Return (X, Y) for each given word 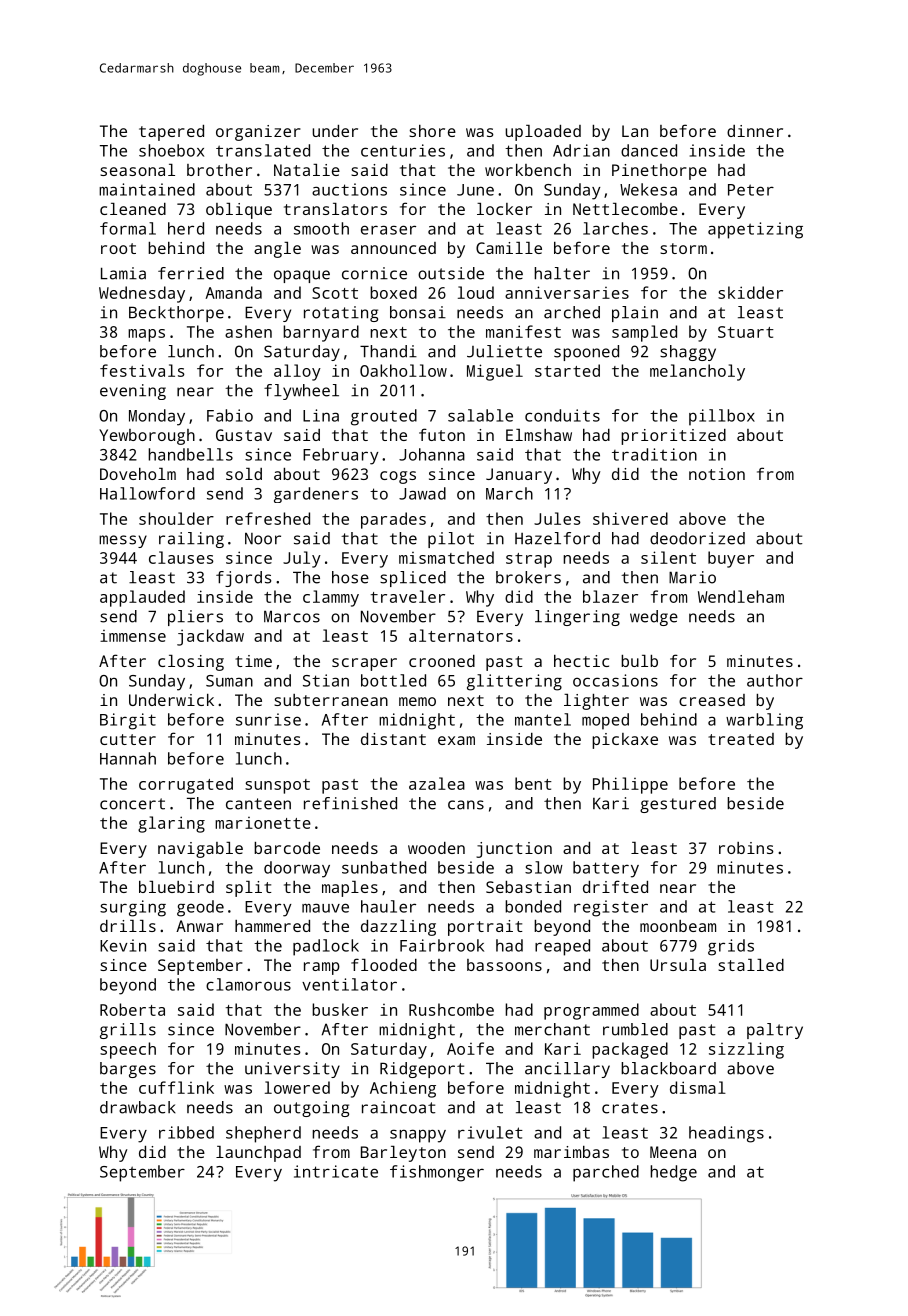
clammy (331, 598)
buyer (731, 559)
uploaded (543, 133)
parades (393, 520)
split (248, 889)
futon (442, 434)
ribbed (186, 1132)
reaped (562, 947)
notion (717, 474)
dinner (755, 131)
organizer (258, 133)
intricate (336, 1171)
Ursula (678, 965)
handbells (190, 454)
